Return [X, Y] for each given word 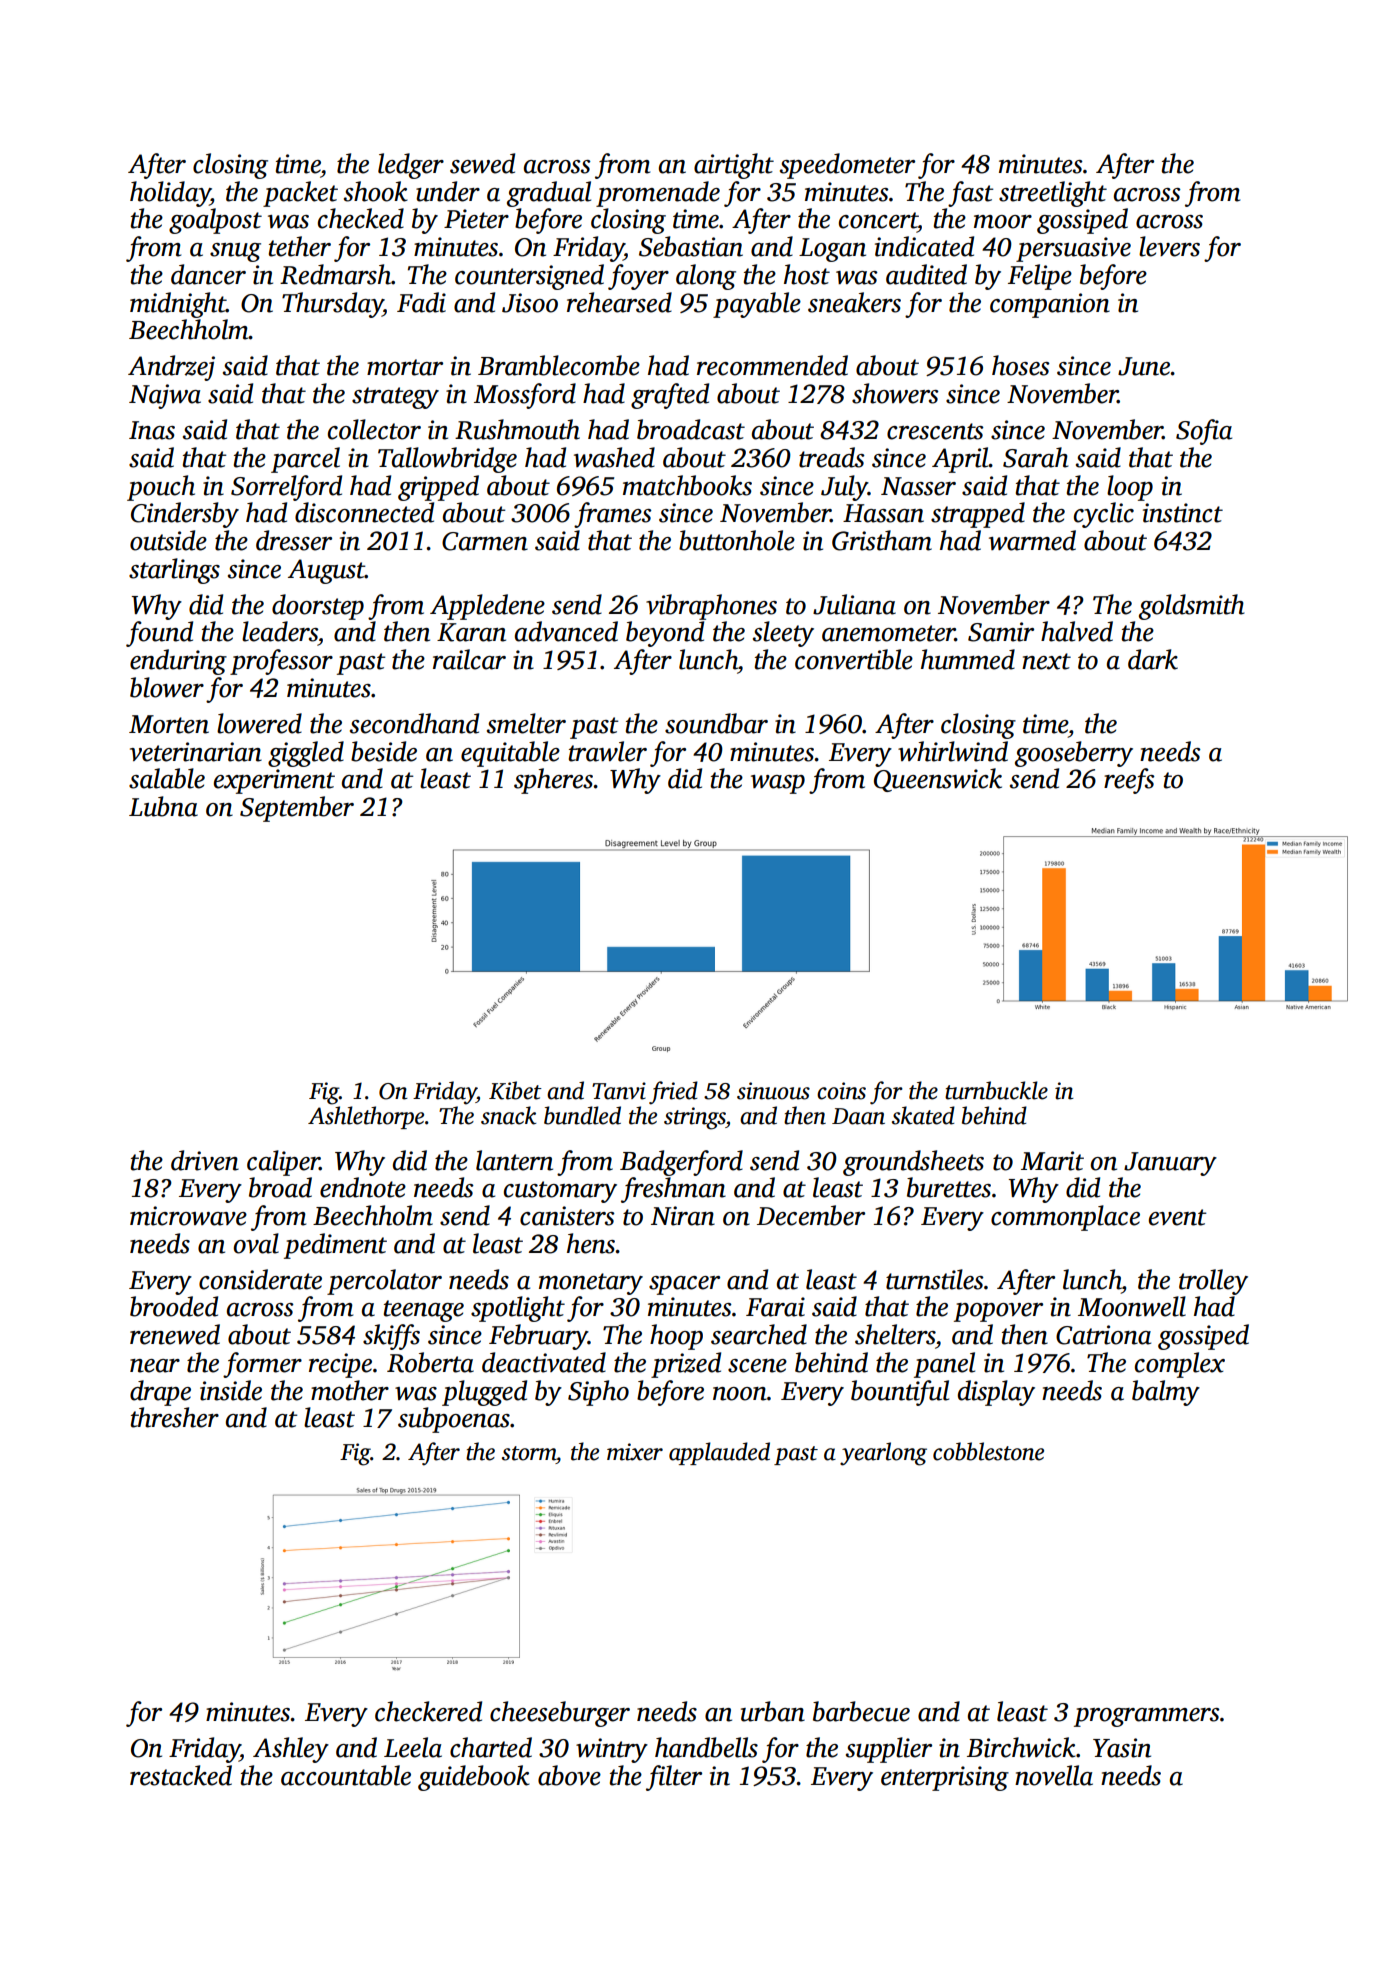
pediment [335, 1246]
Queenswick [938, 780]
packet [300, 194]
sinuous [773, 1091]
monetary [591, 1284]
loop [1130, 488]
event [1178, 1217]
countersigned [529, 277]
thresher [175, 1417]
